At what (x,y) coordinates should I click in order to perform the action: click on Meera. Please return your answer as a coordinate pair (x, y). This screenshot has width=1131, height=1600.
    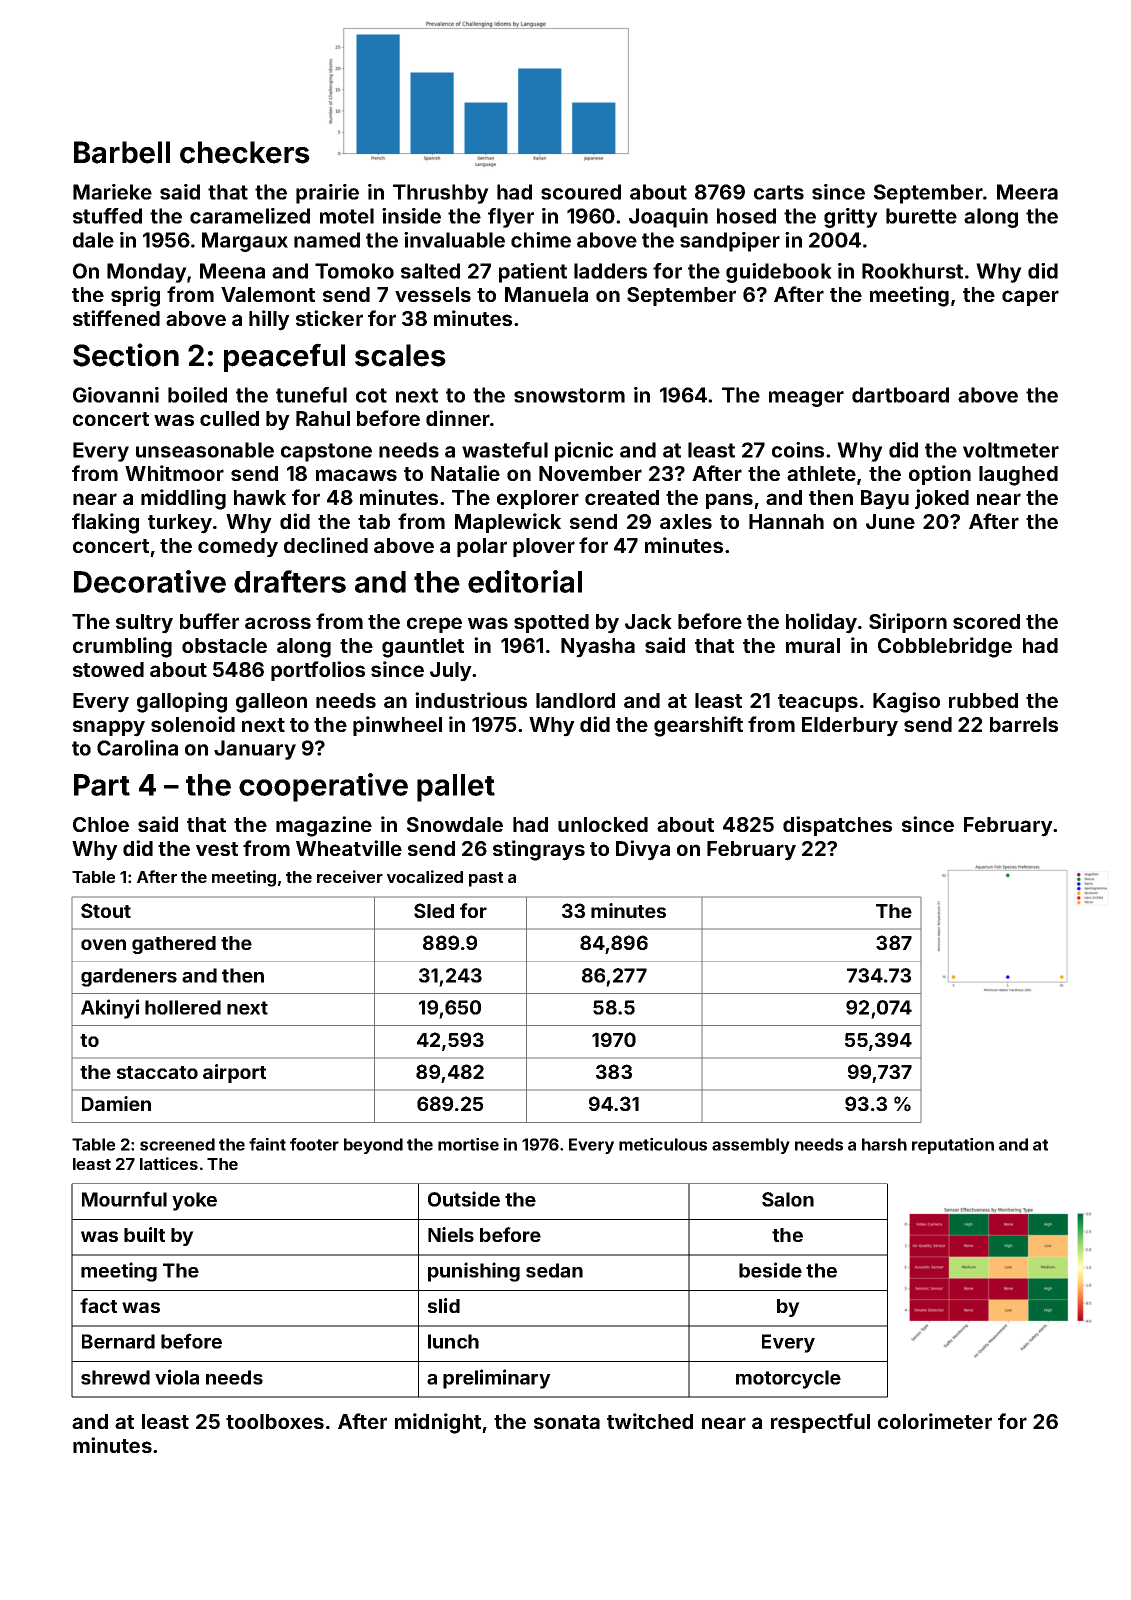
    Looking at the image, I should click on (1027, 192).
